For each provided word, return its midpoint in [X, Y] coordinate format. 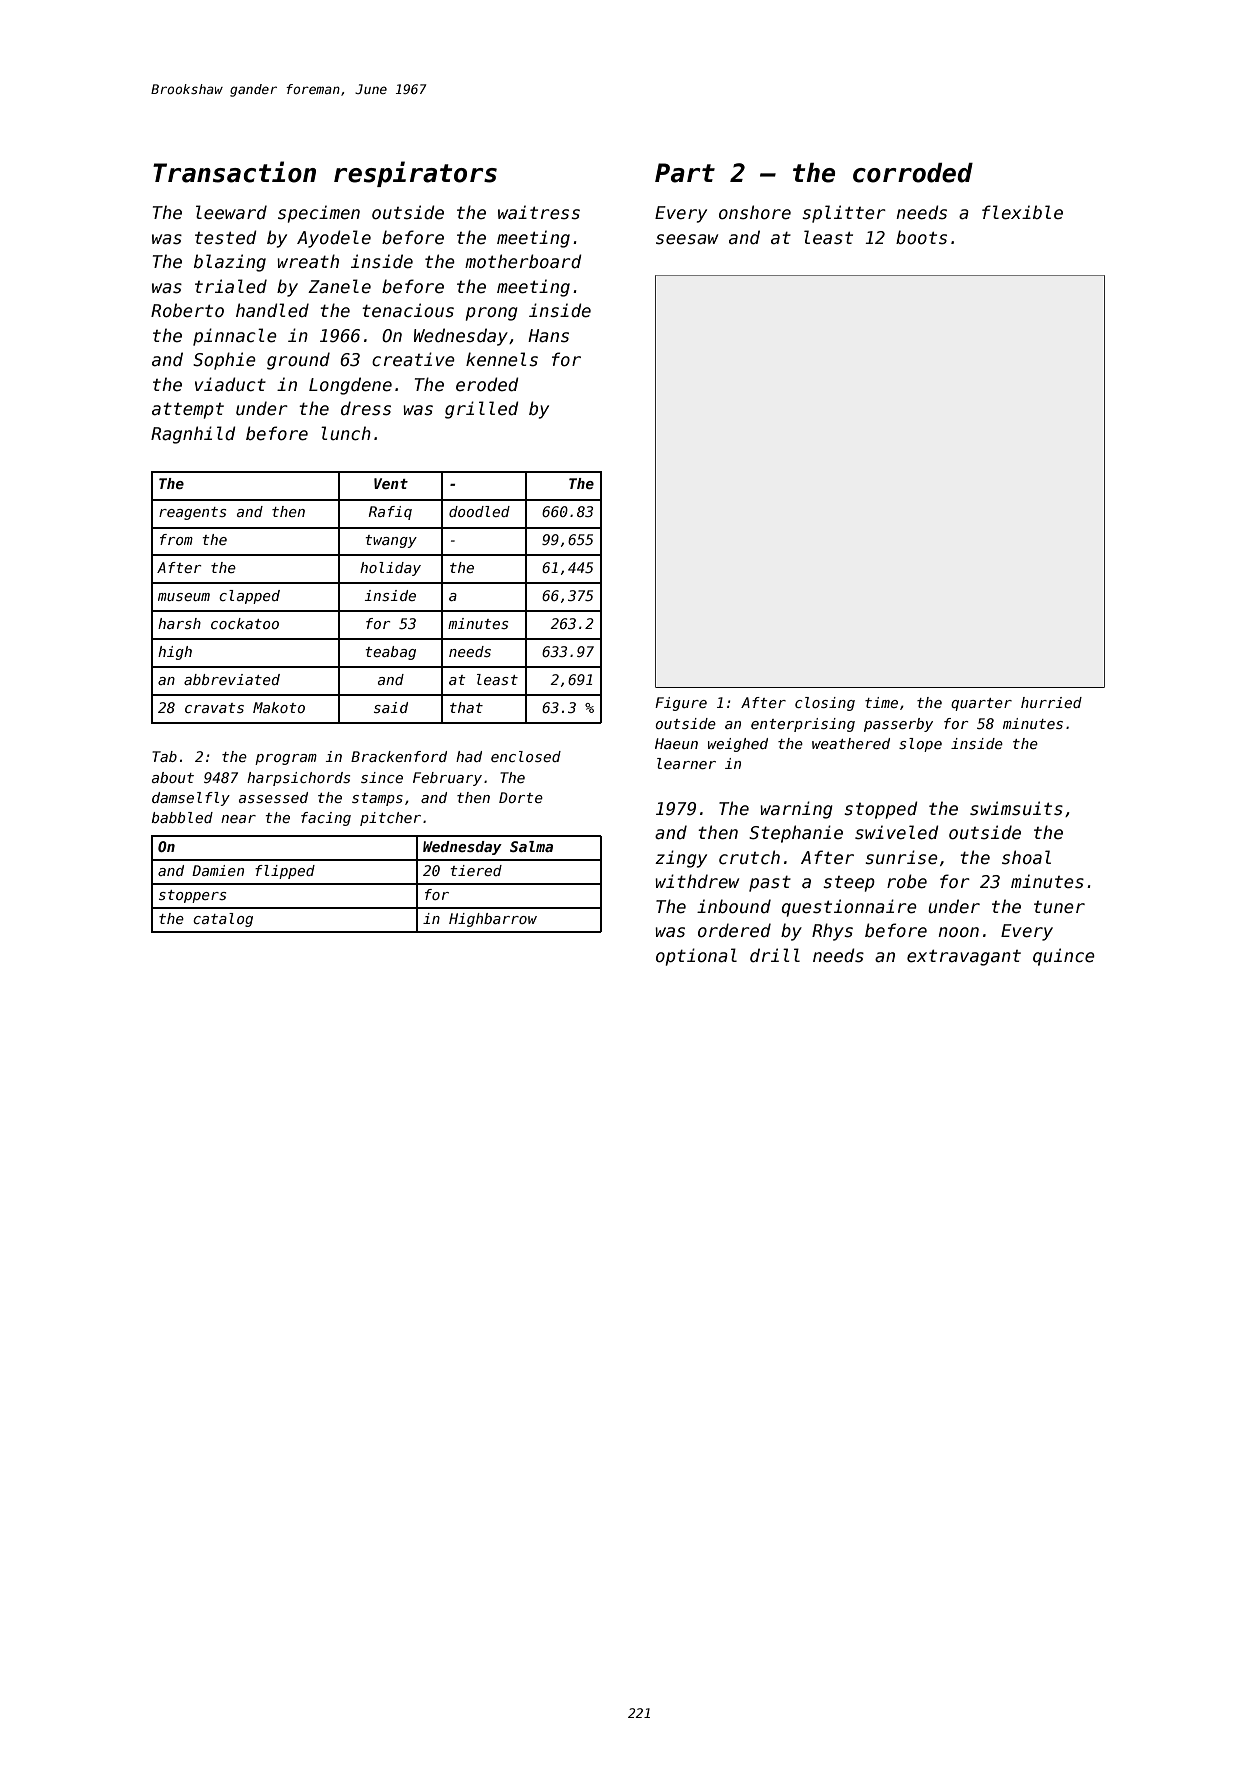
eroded [487, 384]
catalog [223, 920]
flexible [1022, 212]
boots [921, 237]
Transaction [234, 172]
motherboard [523, 261]
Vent [391, 483]
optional [696, 957]
